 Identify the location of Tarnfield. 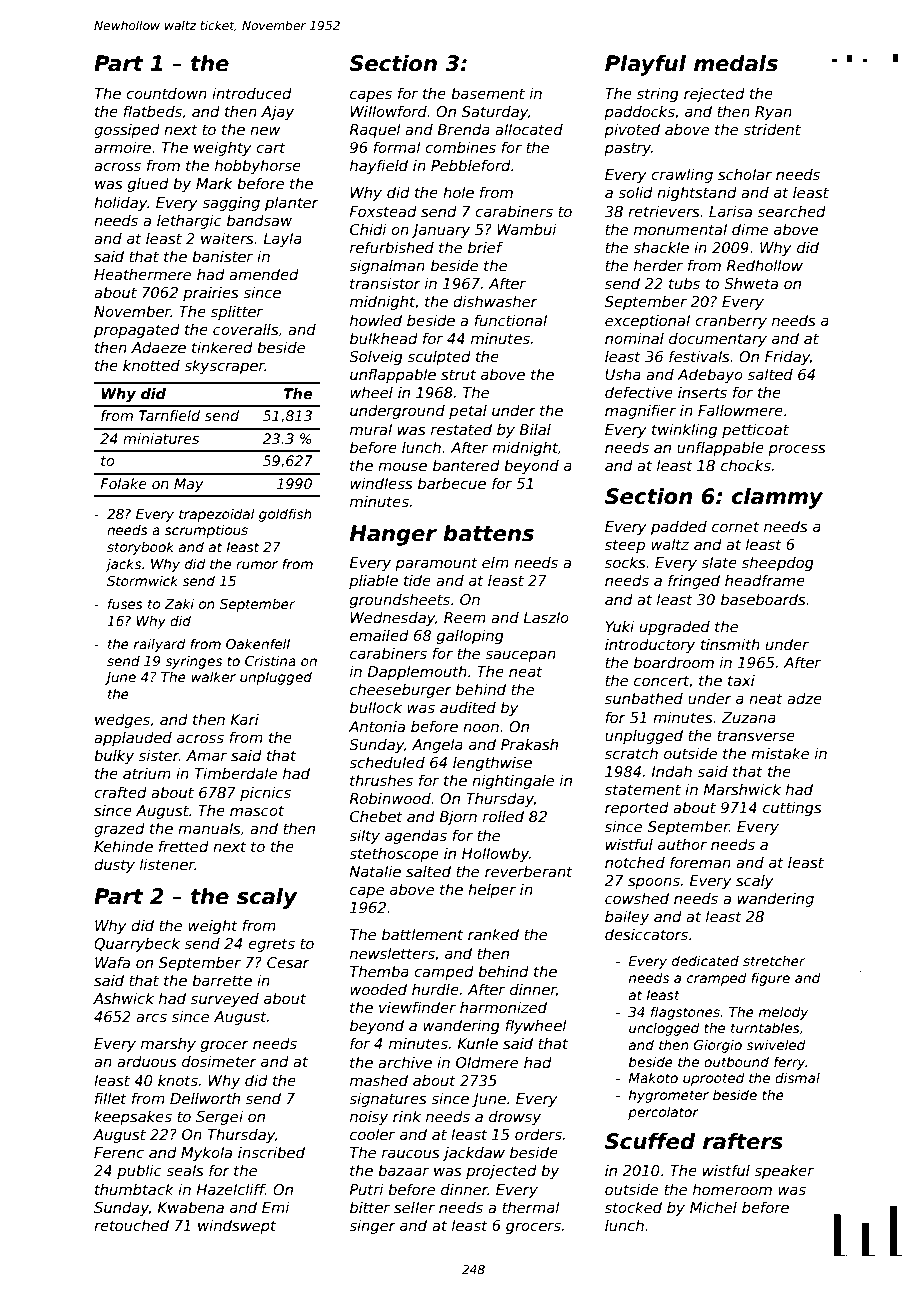
(169, 415).
